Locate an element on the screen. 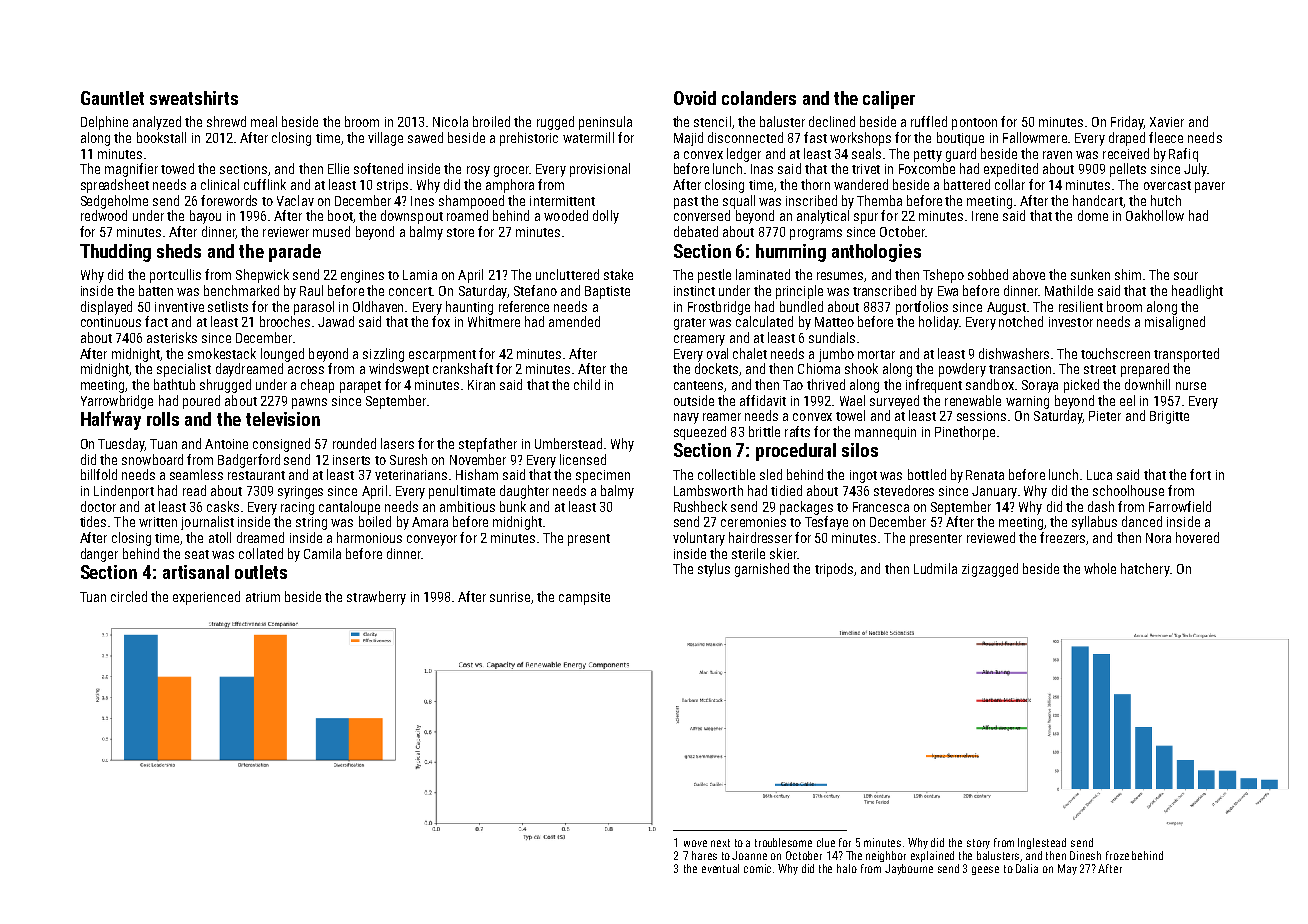  Renata is located at coordinates (985, 475).
